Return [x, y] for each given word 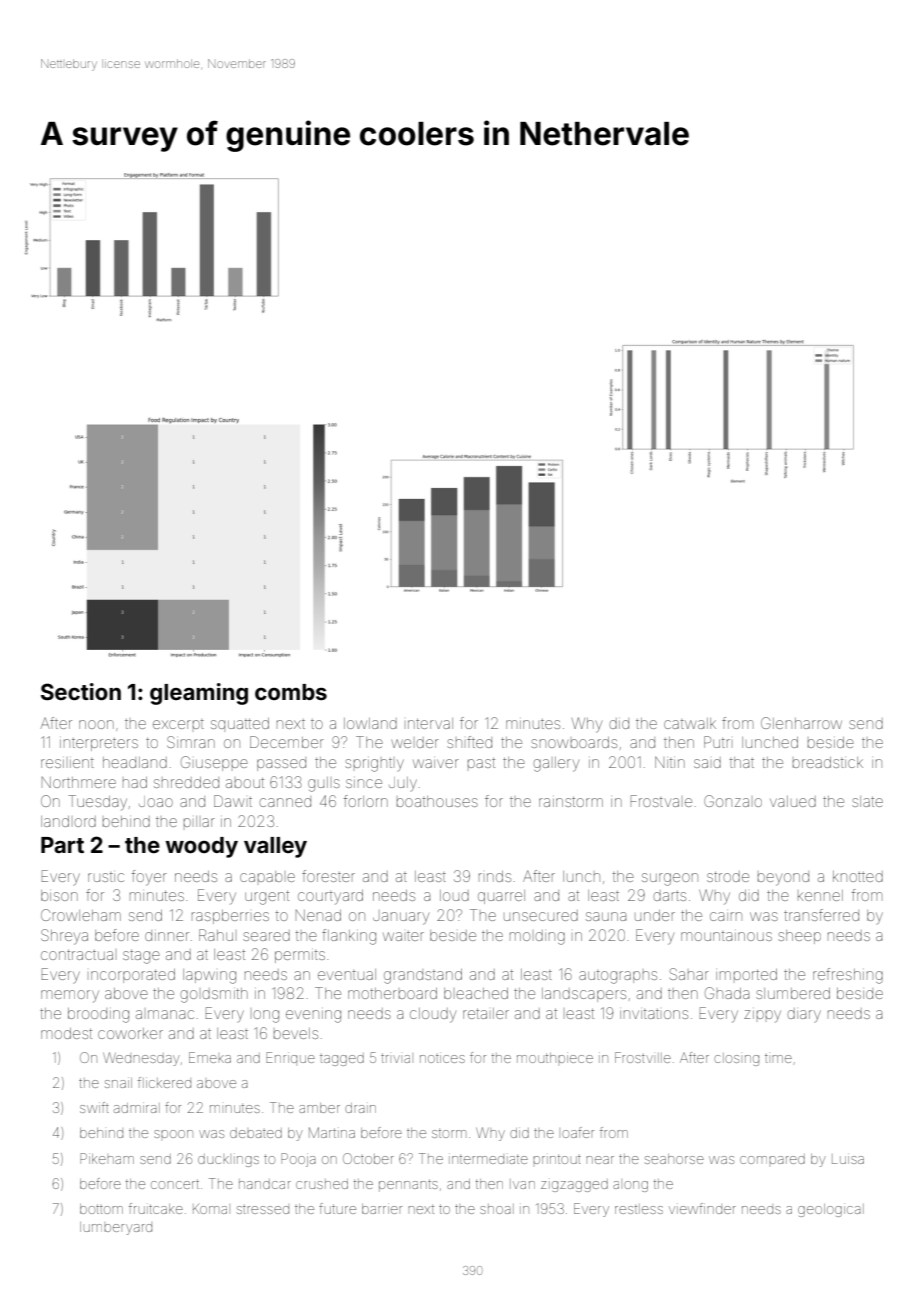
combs [291, 692]
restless [639, 1209]
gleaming [199, 694]
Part [62, 845]
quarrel [501, 897]
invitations [654, 1014]
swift [94, 1107]
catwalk [690, 723]
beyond [783, 878]
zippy [762, 1016]
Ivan [524, 1185]
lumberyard [116, 1228]
